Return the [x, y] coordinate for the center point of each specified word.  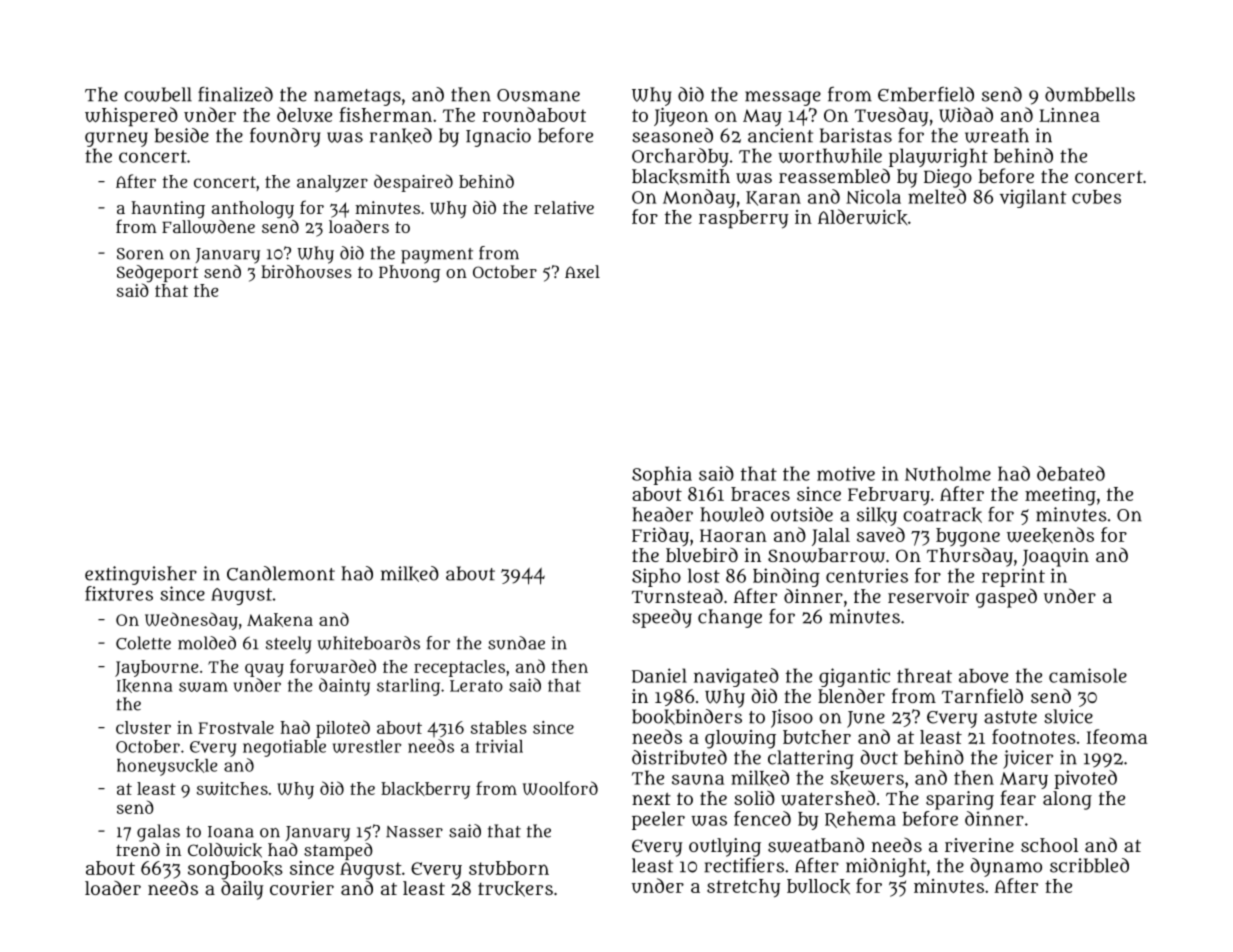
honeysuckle [167, 767]
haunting [168, 210]
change [730, 618]
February [889, 496]
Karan [773, 198]
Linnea [1069, 115]
